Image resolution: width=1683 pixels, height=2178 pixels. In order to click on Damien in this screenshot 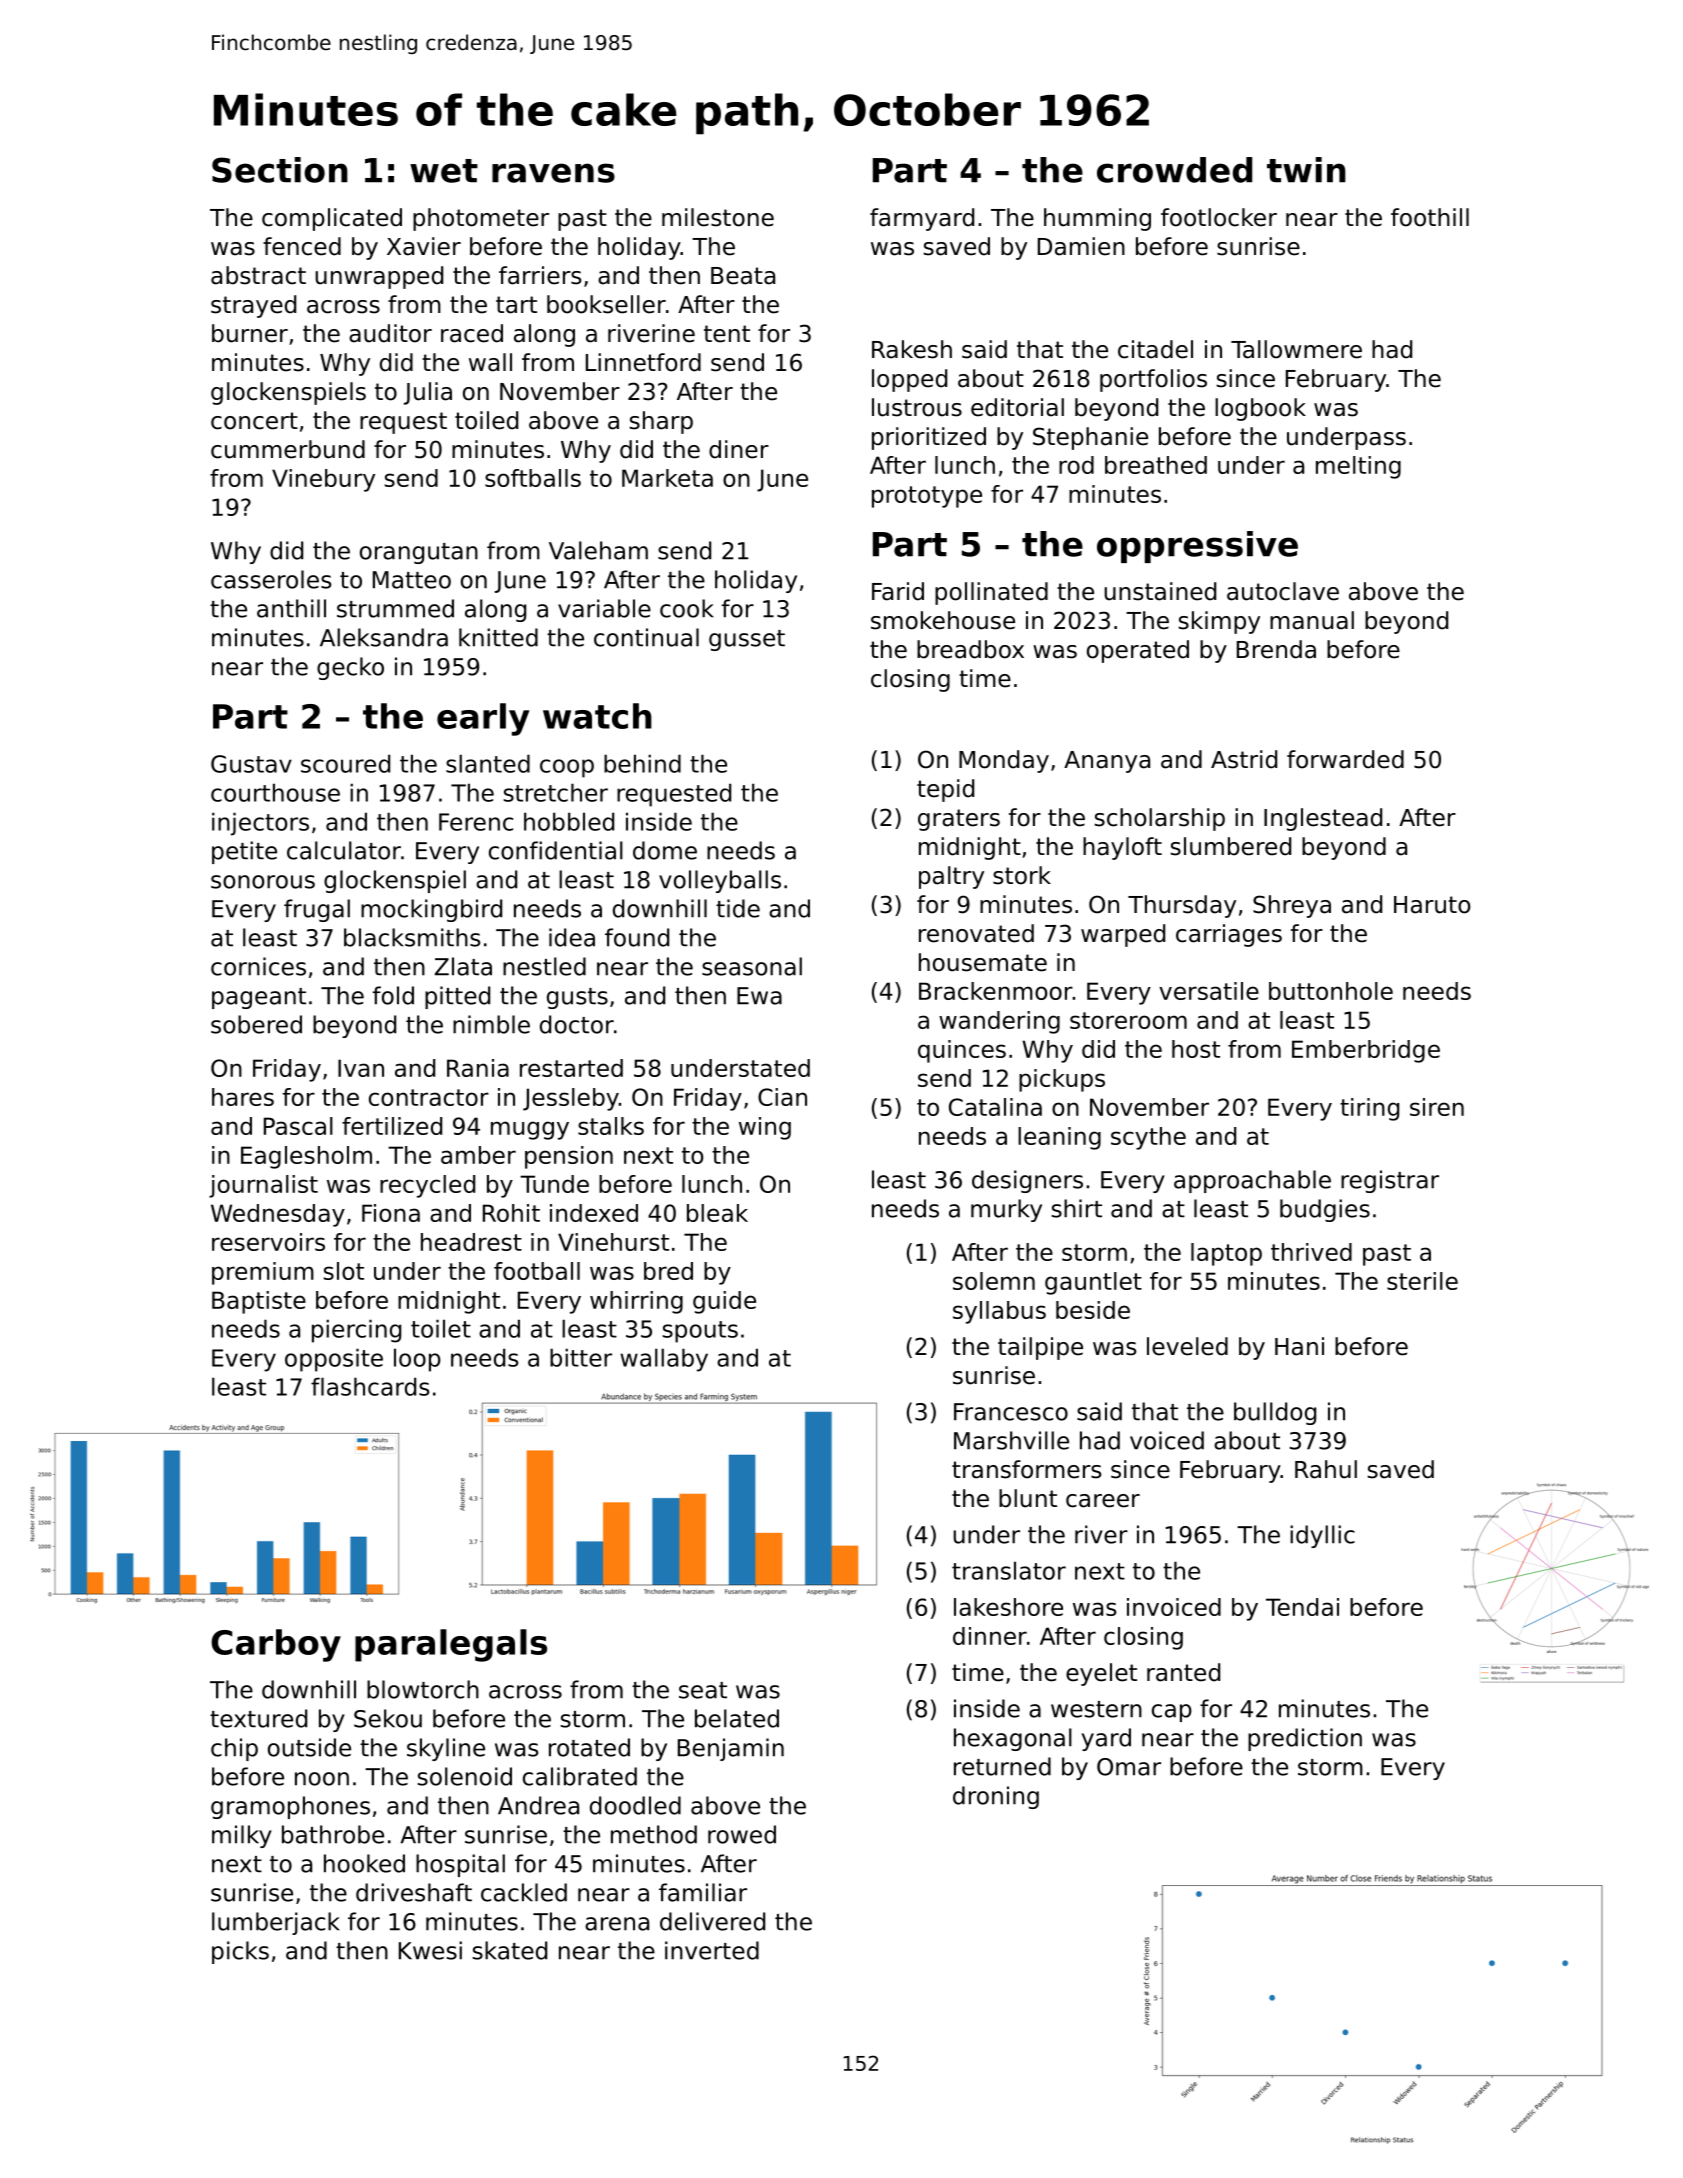, I will do `click(1081, 246)`.
